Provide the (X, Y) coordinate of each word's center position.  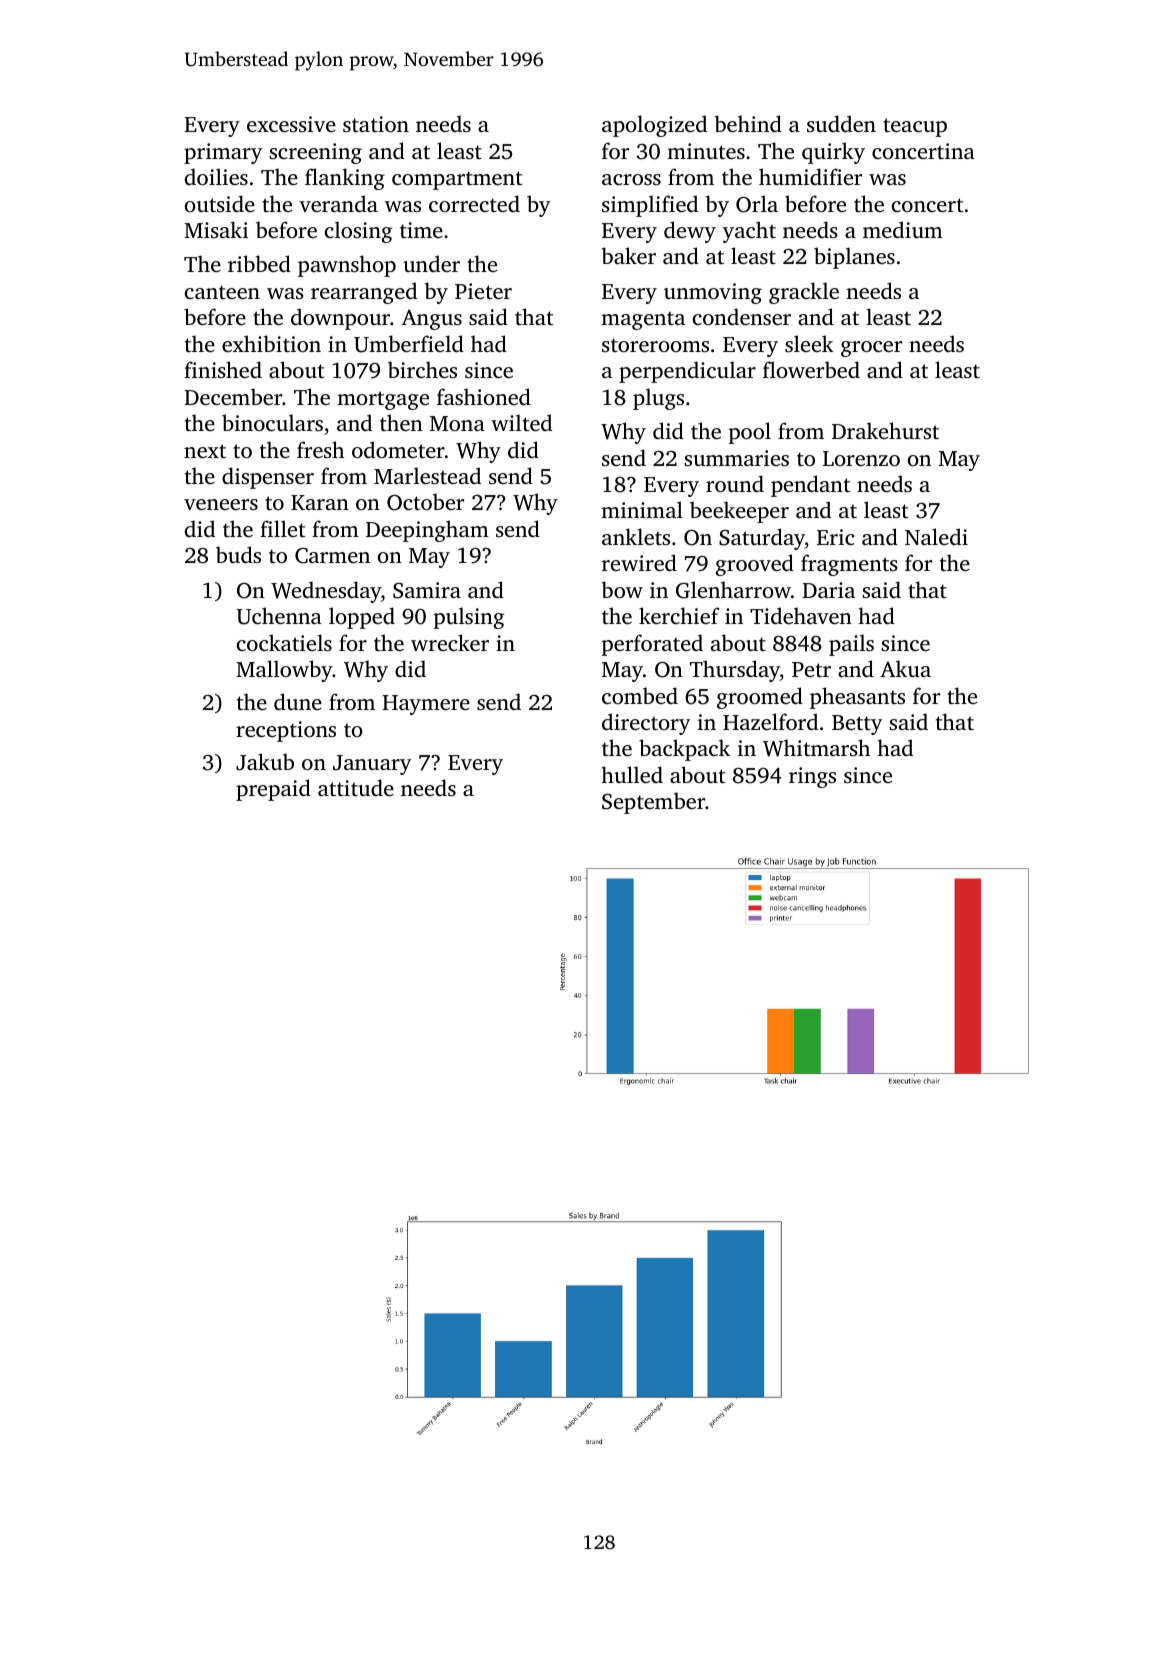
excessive (291, 124)
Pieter (483, 291)
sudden (841, 123)
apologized (654, 126)
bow (622, 589)
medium (903, 229)
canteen (222, 292)
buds (238, 554)
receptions (286, 731)
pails (851, 645)
